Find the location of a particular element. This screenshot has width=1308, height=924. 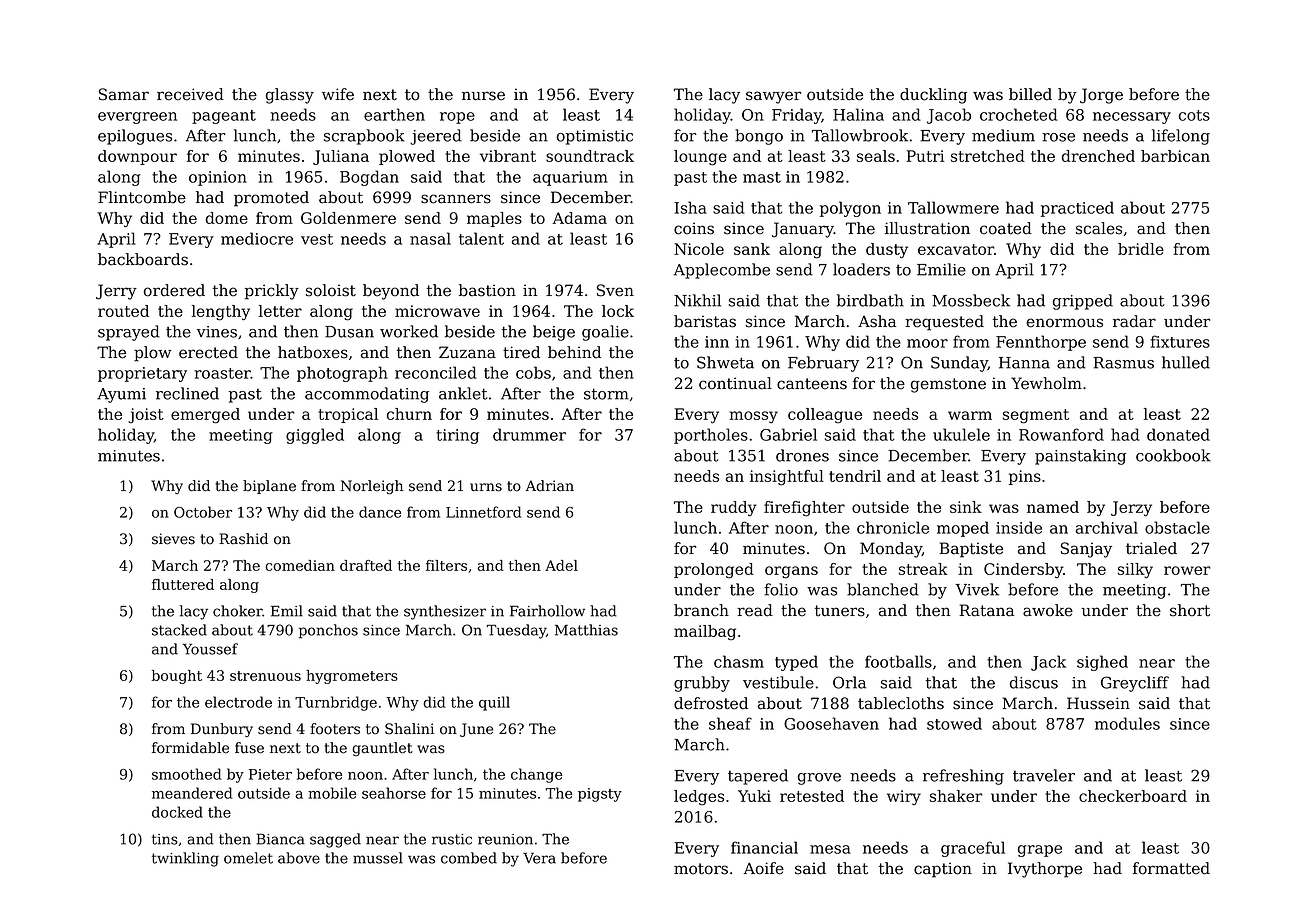

modules is located at coordinates (1127, 723).
